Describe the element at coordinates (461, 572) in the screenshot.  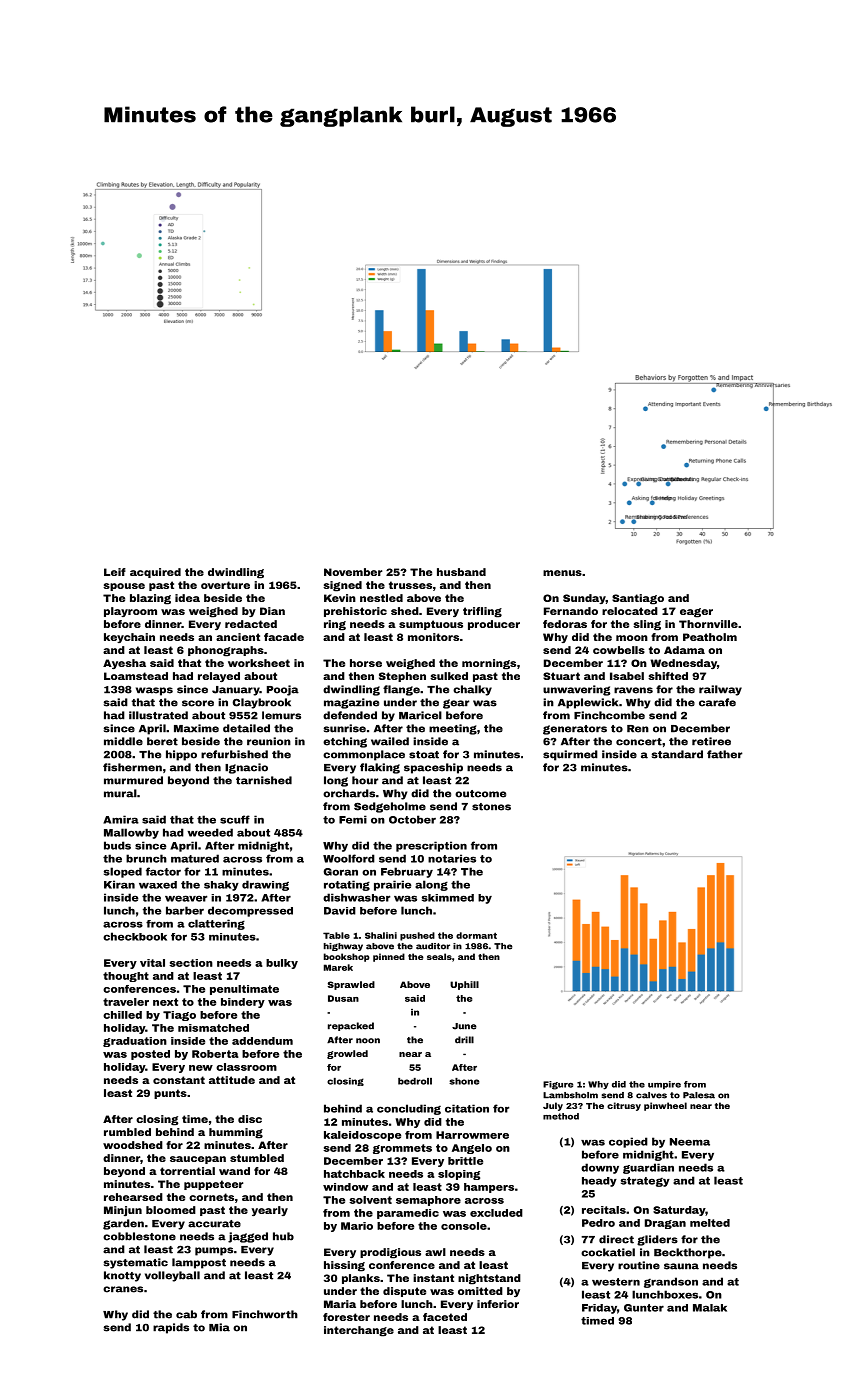
I see `husband` at that location.
